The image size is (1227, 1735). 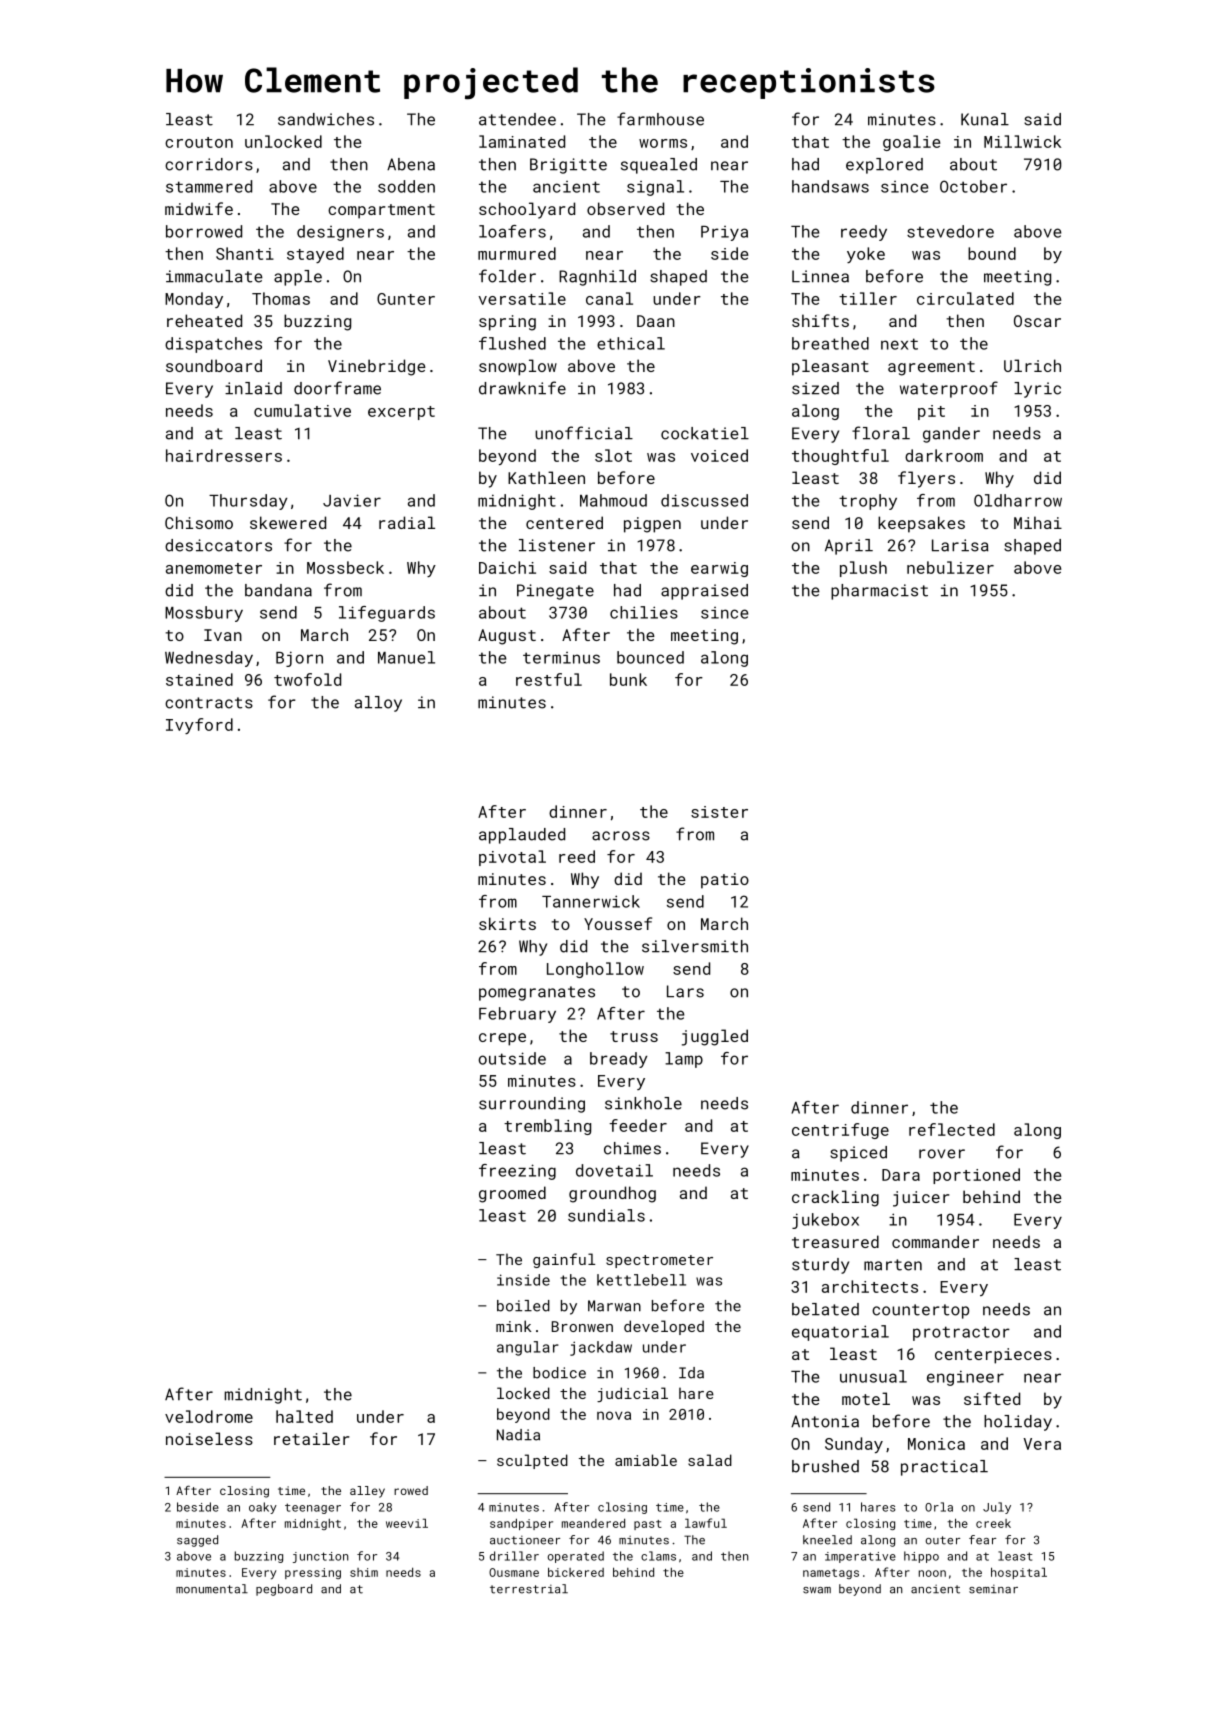 I want to click on pegboard, so click(x=284, y=1590).
